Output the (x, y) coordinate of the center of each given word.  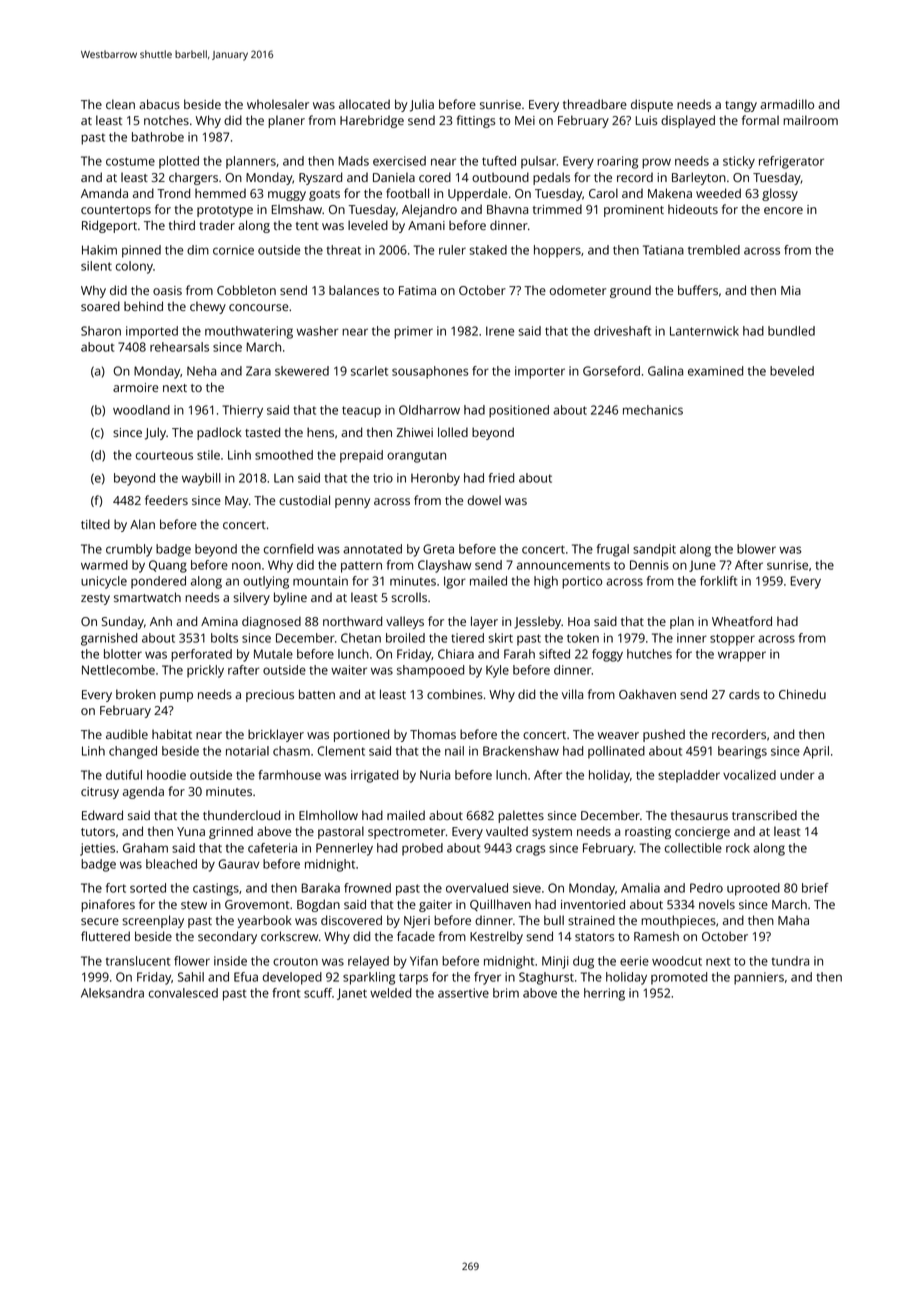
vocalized (749, 775)
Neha (201, 371)
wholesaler (278, 104)
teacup (361, 412)
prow (656, 163)
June (702, 566)
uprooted (753, 889)
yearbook (265, 921)
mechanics (653, 410)
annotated (372, 549)
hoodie (166, 775)
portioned (361, 735)
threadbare (595, 104)
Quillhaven (500, 905)
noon (246, 566)
